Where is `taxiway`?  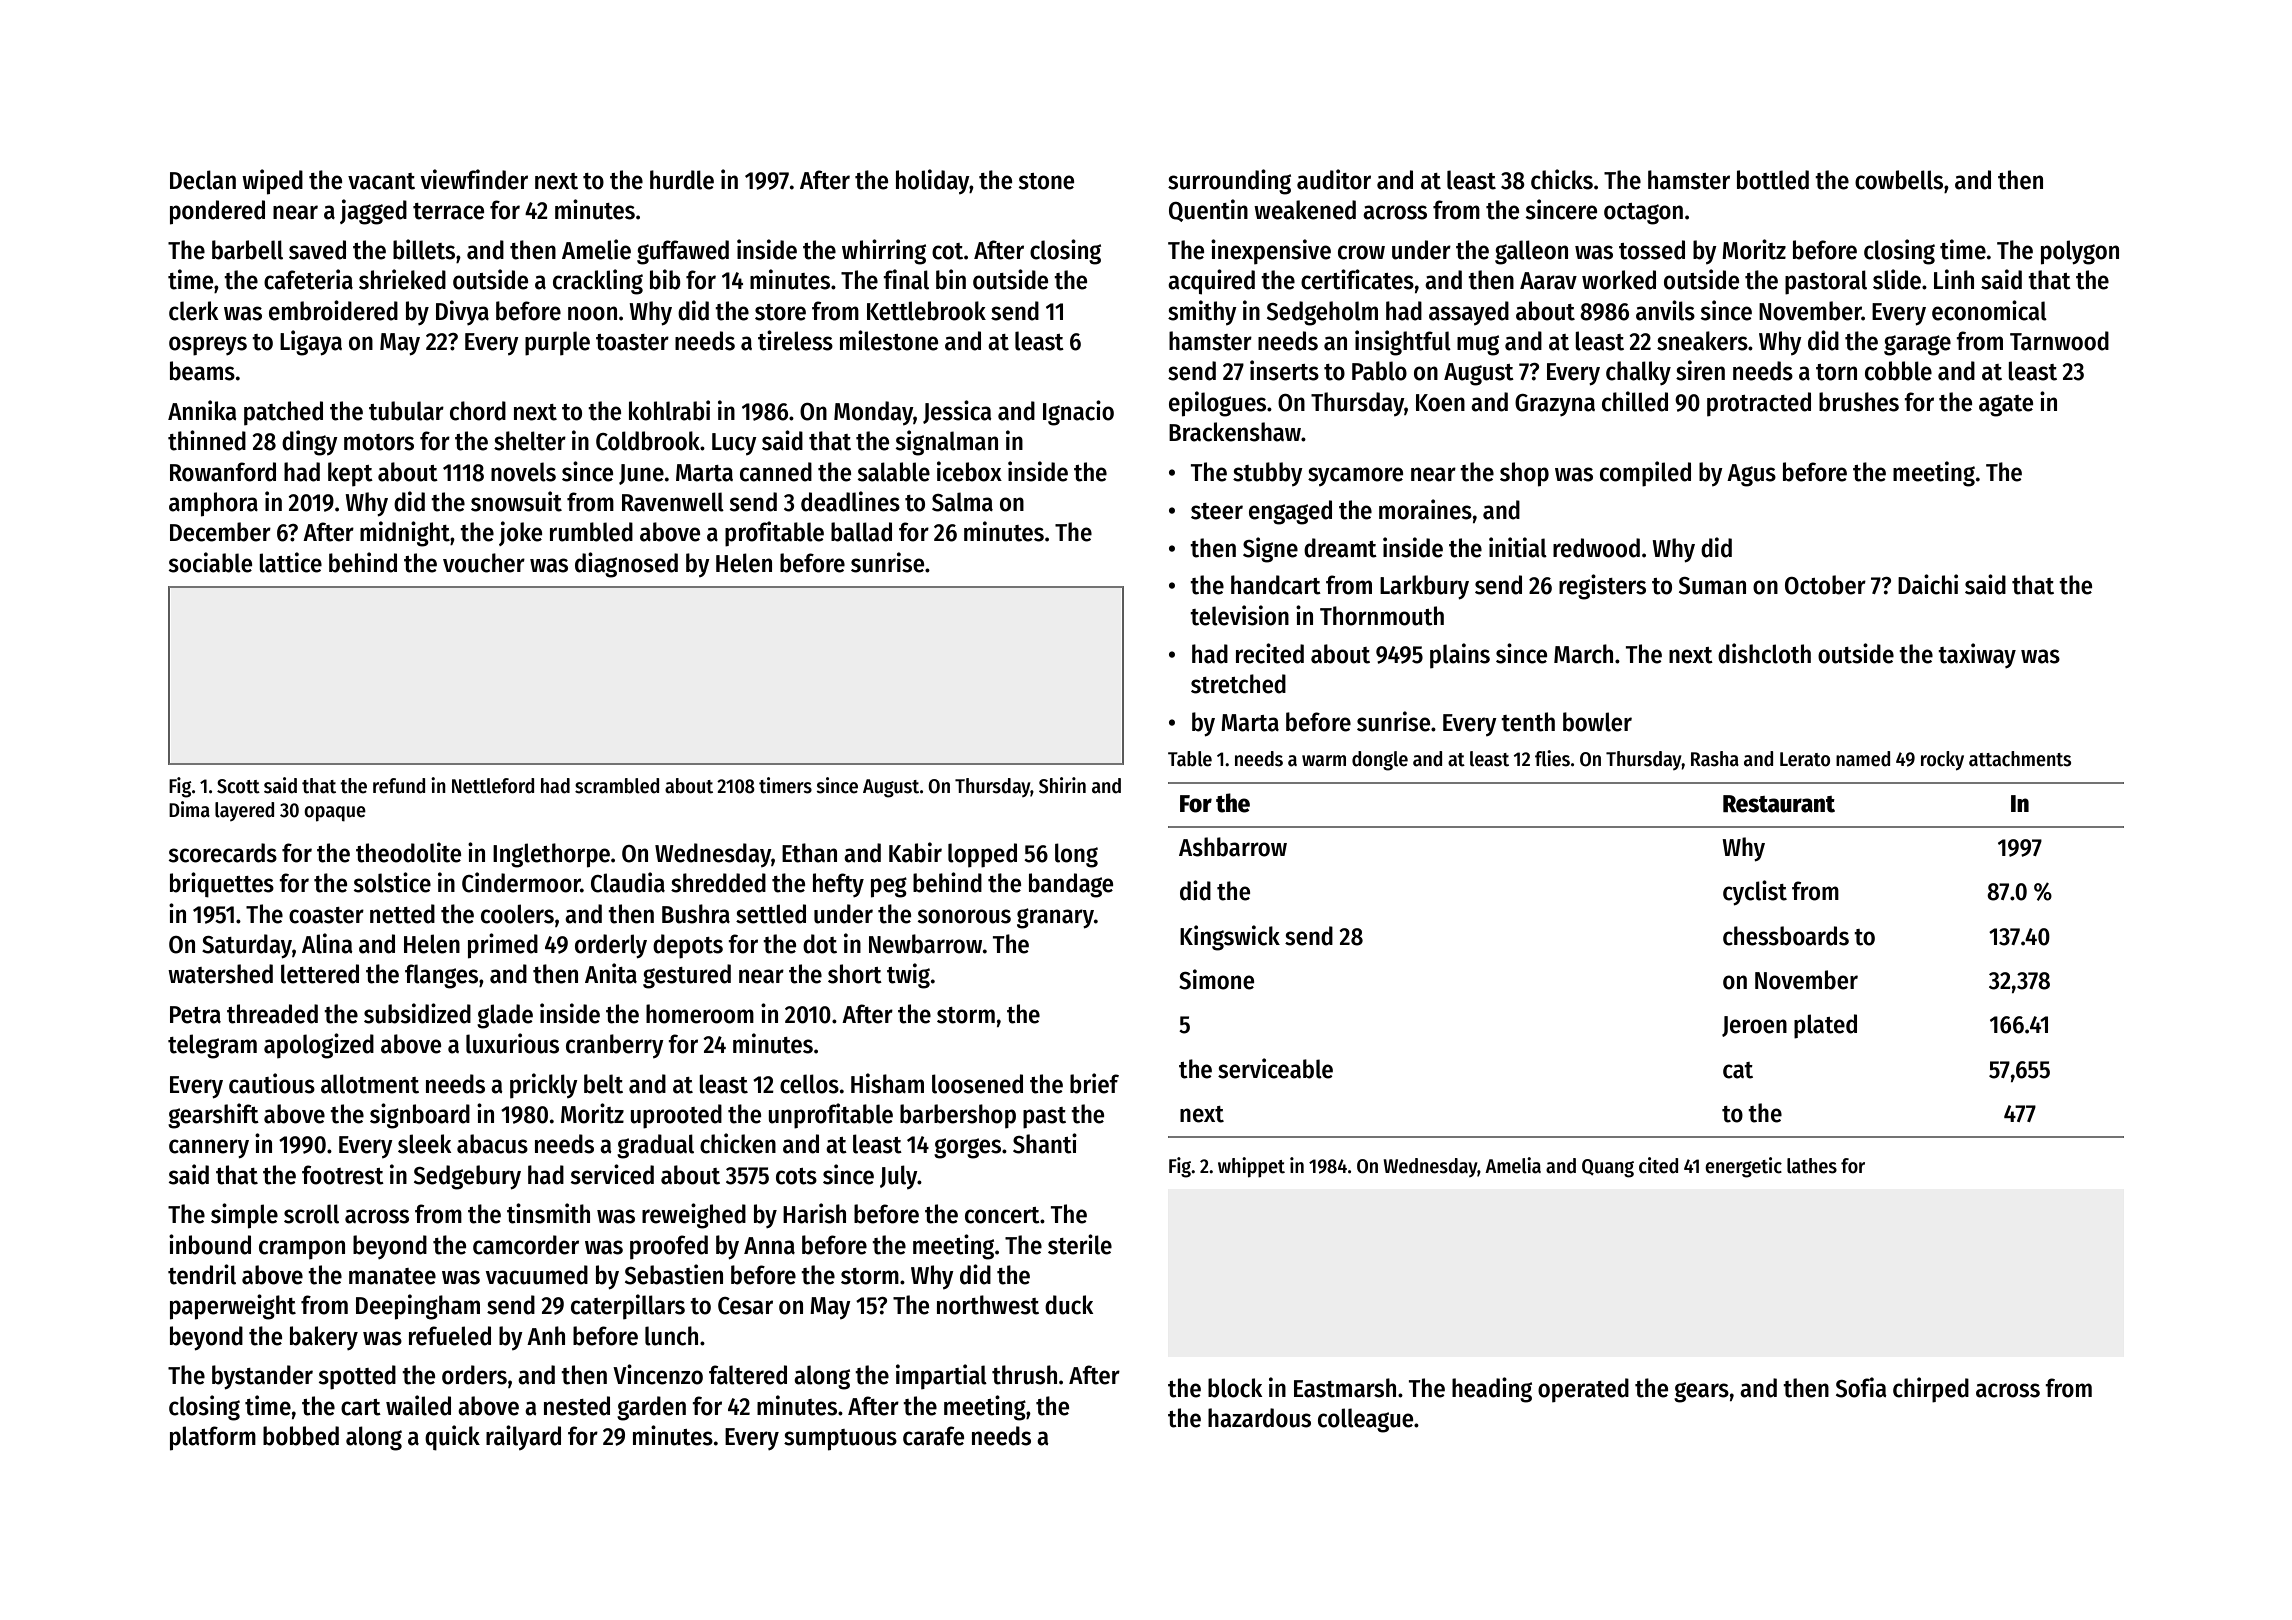 taxiway is located at coordinates (1977, 656).
